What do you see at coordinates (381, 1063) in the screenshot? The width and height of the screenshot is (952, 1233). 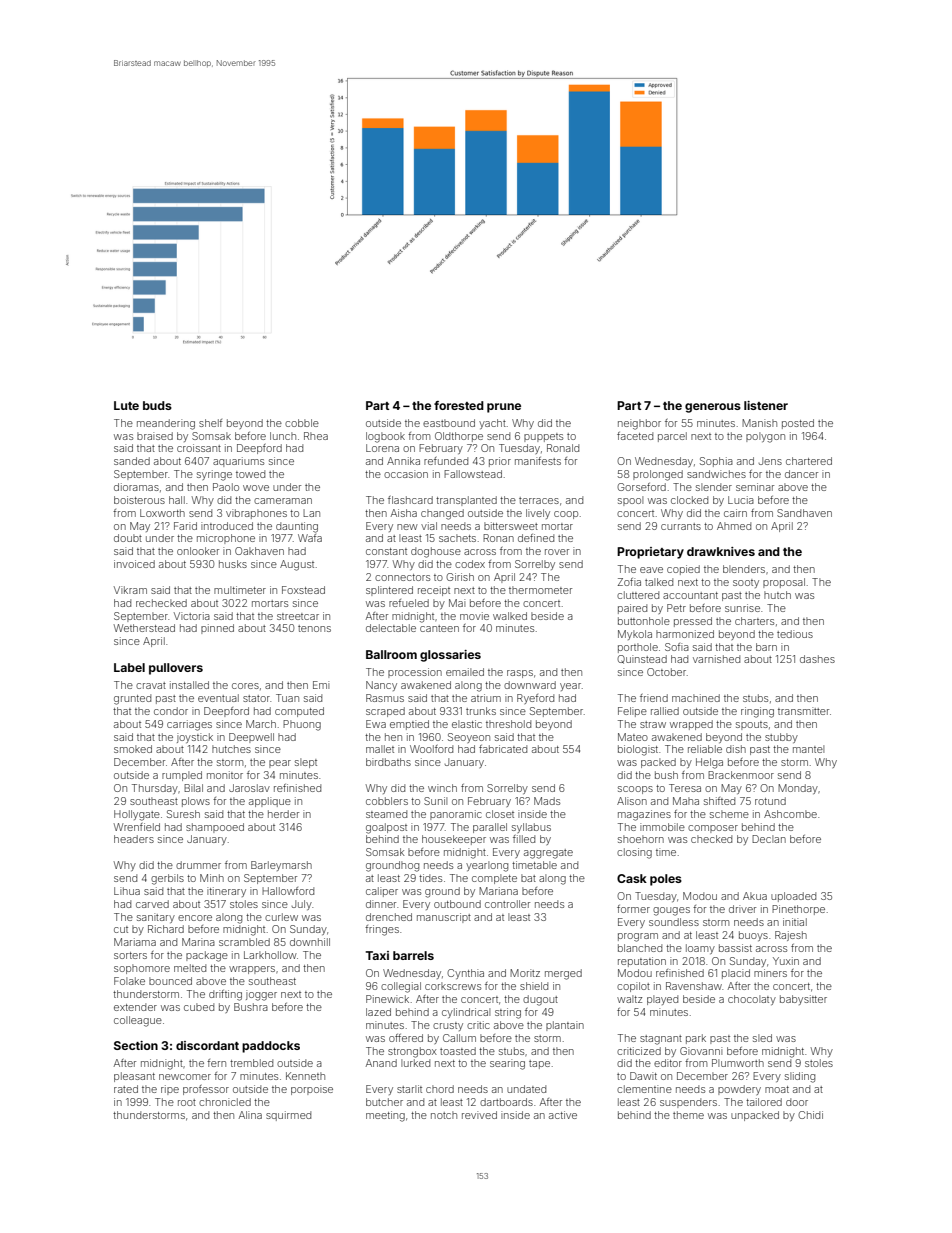 I see `Anand` at bounding box center [381, 1063].
